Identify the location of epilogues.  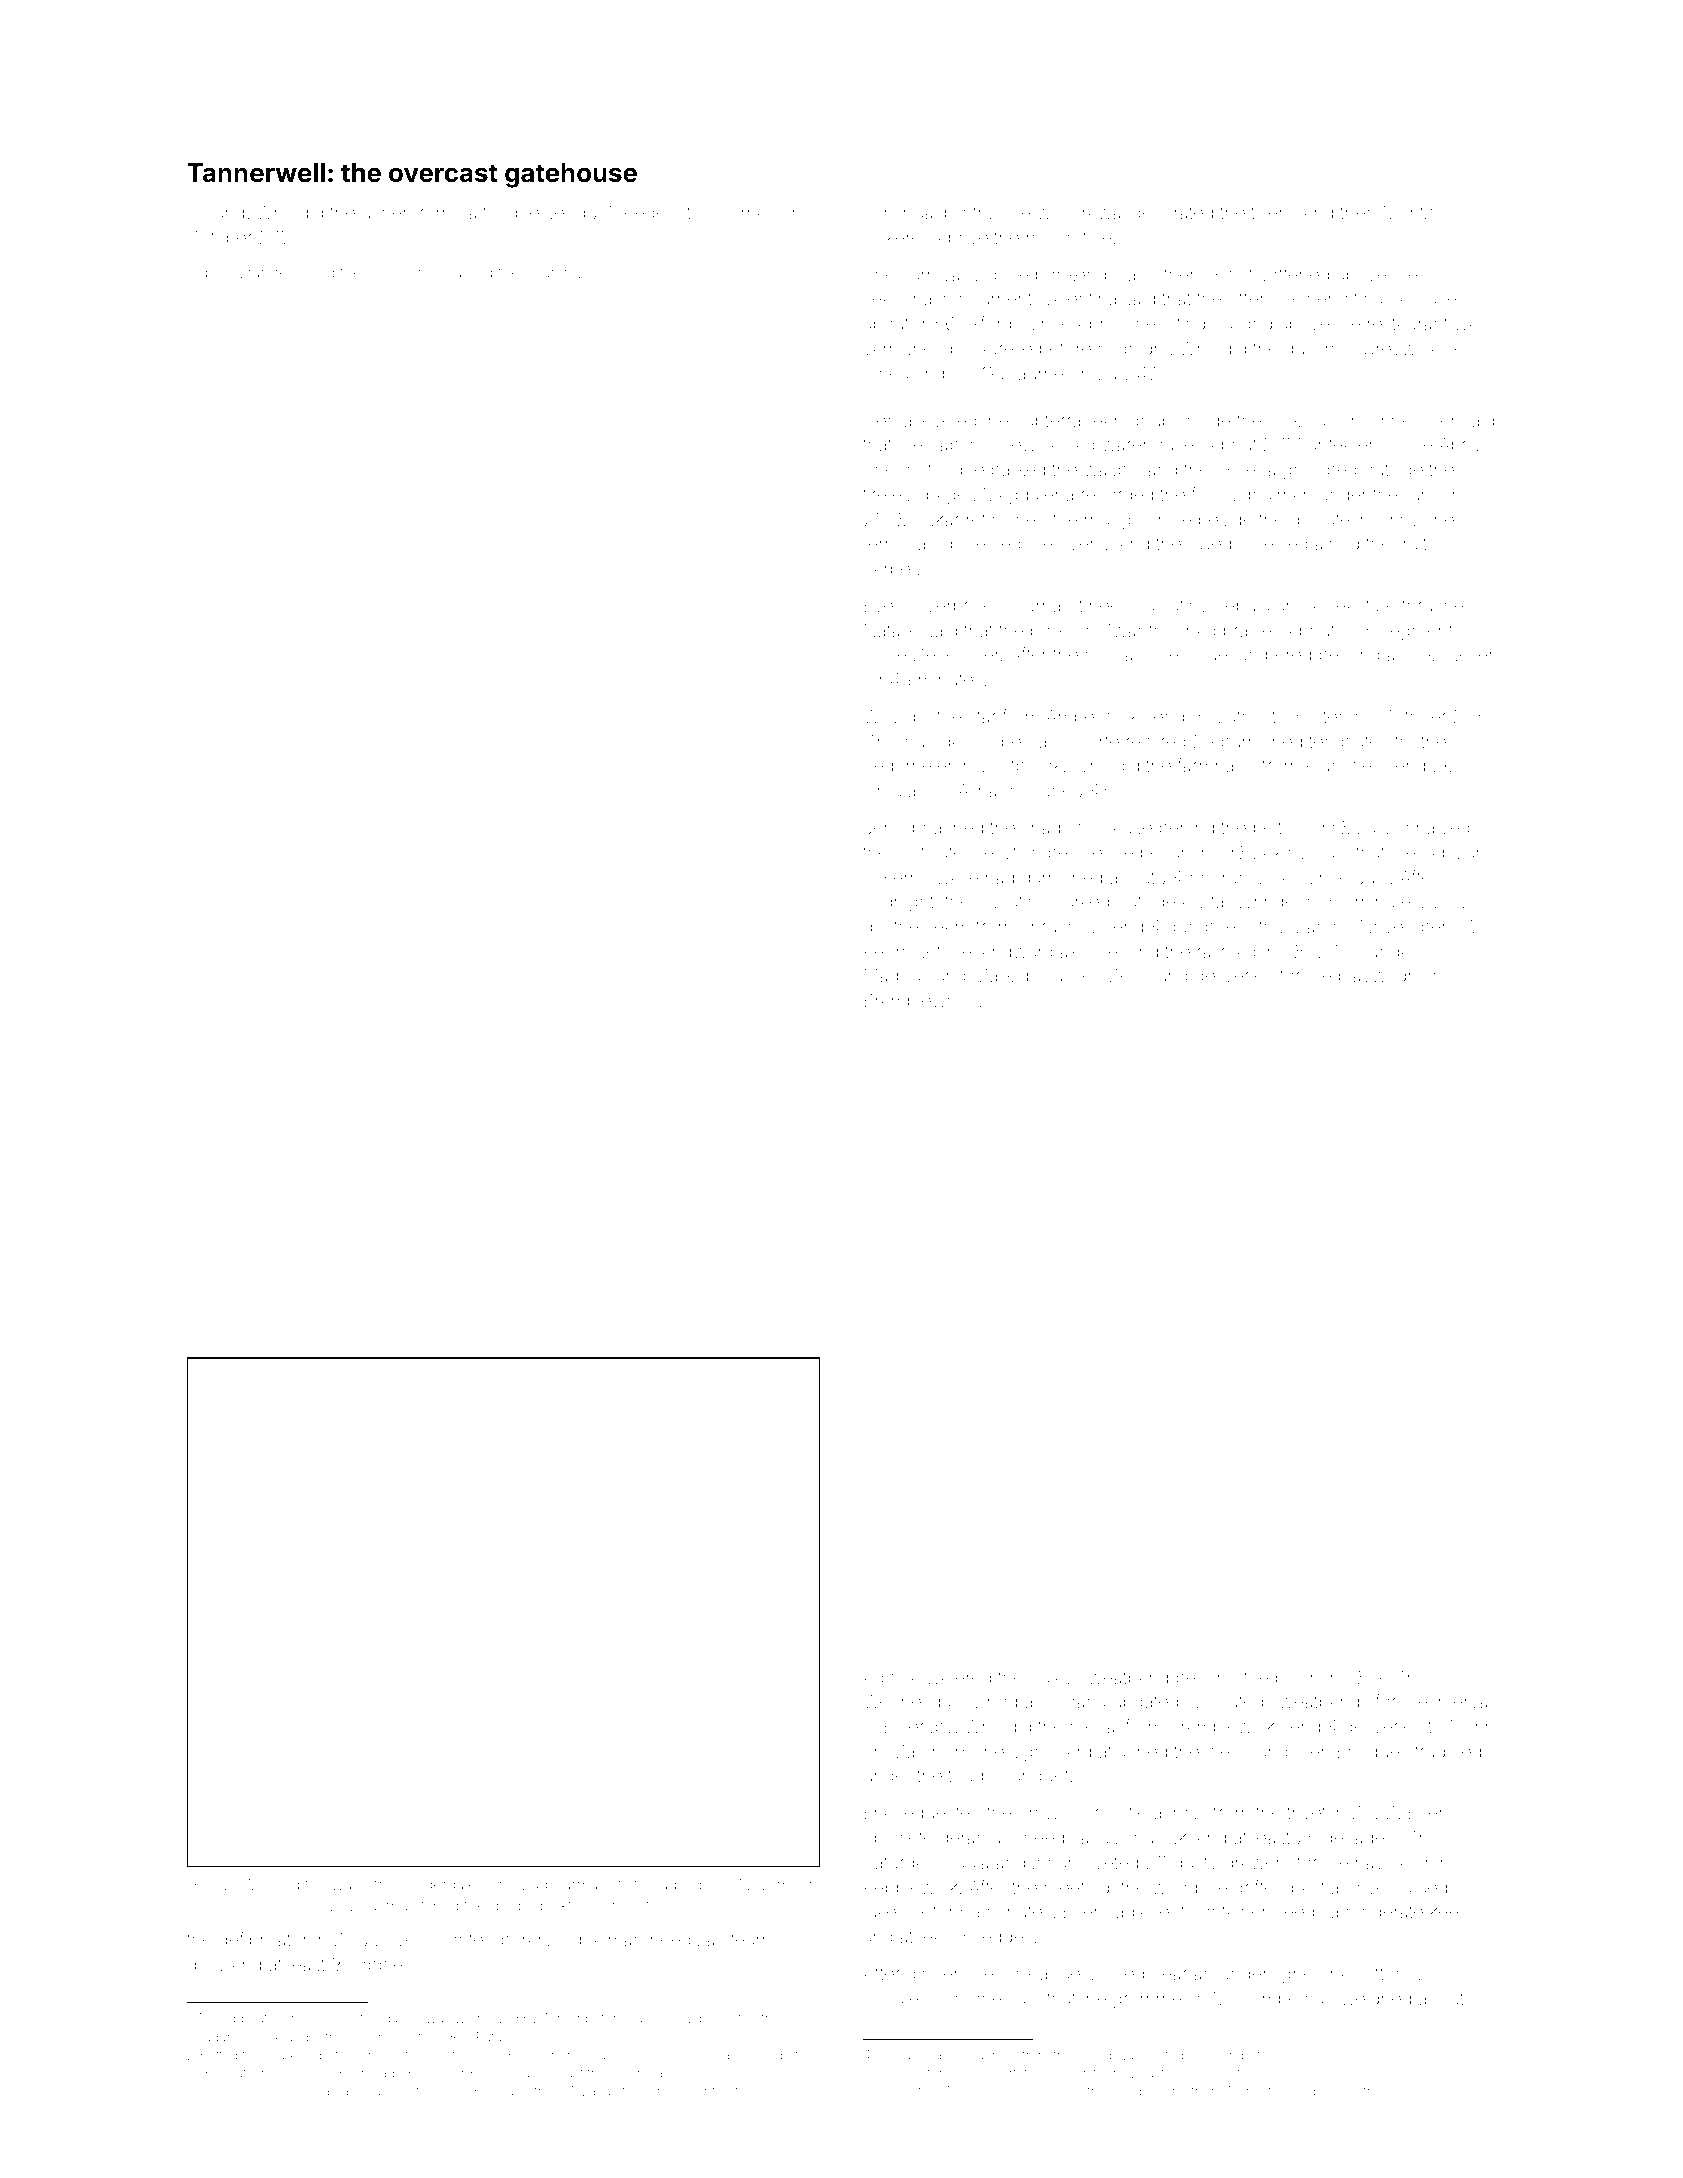
(469, 2092).
